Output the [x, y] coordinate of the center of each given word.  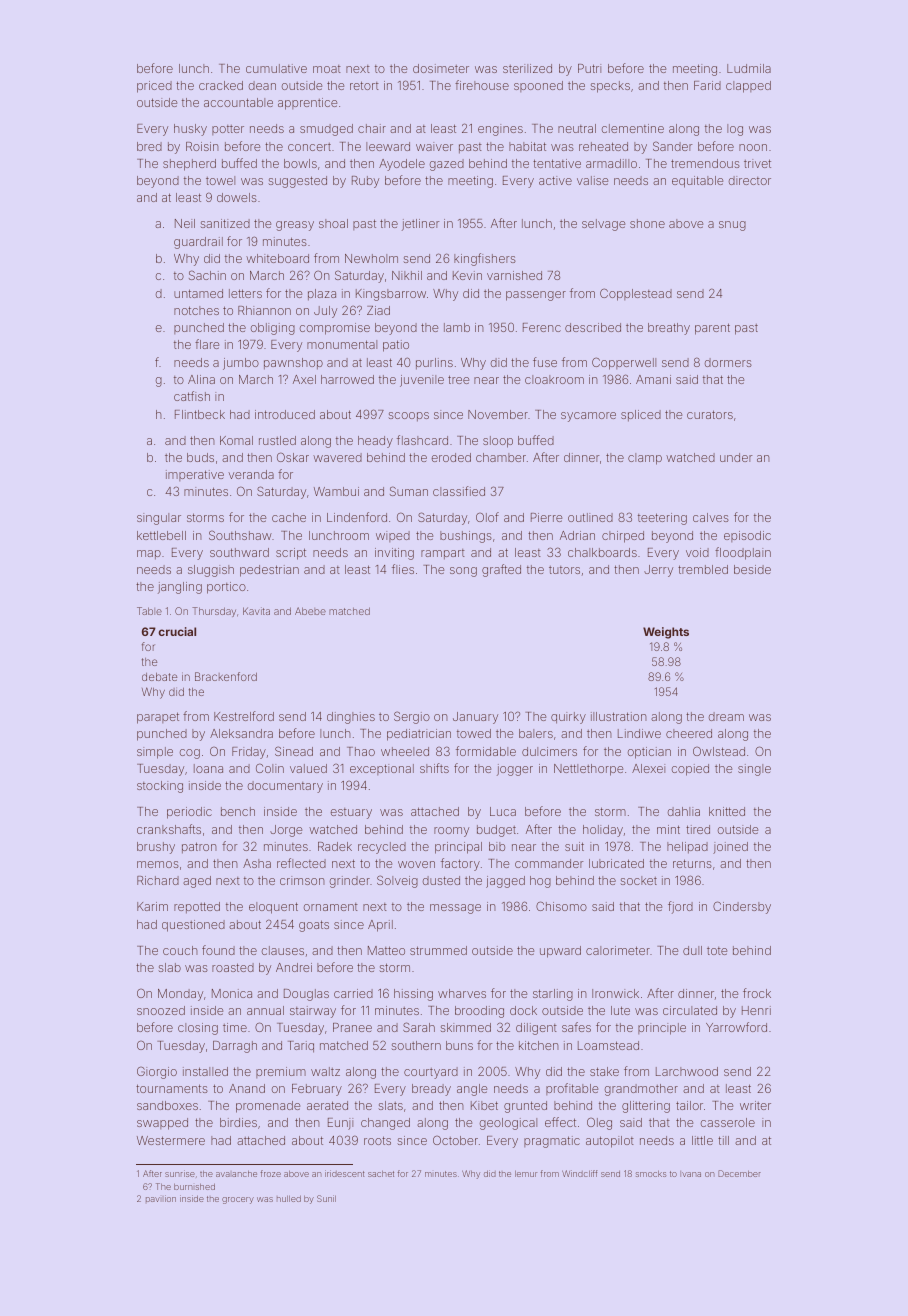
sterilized [527, 68]
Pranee [352, 1027]
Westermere [171, 1140]
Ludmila [749, 68]
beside [752, 569]
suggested [297, 182]
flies [403, 569]
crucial [177, 631]
